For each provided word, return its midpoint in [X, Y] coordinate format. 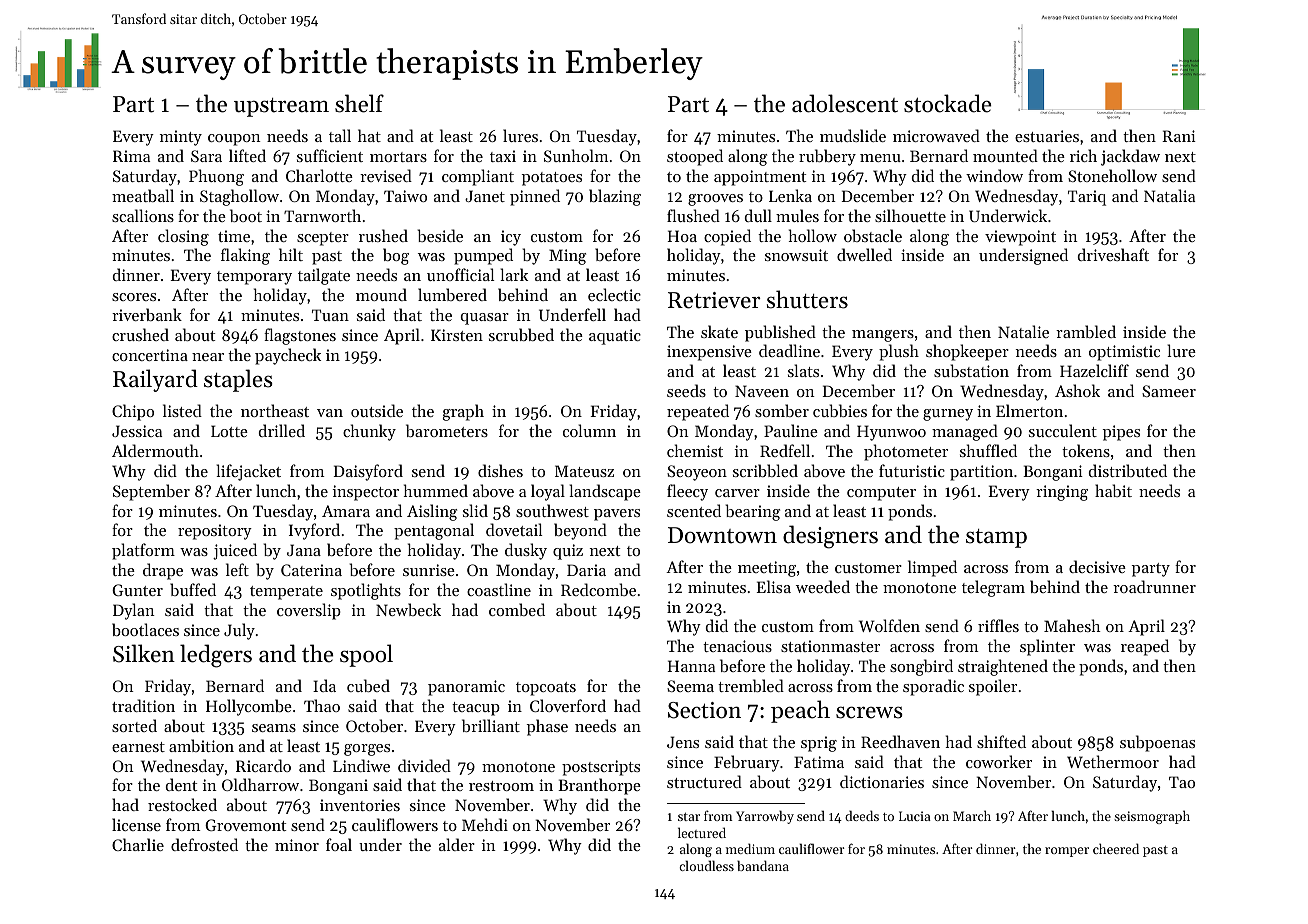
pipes [1121, 433]
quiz [568, 552]
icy [511, 238]
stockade [947, 103]
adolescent [845, 103]
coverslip [309, 611]
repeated [698, 412]
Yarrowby [765, 817]
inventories [360, 805]
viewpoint [1020, 238]
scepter [323, 239]
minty [181, 138]
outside [377, 410]
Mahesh [1072, 625]
